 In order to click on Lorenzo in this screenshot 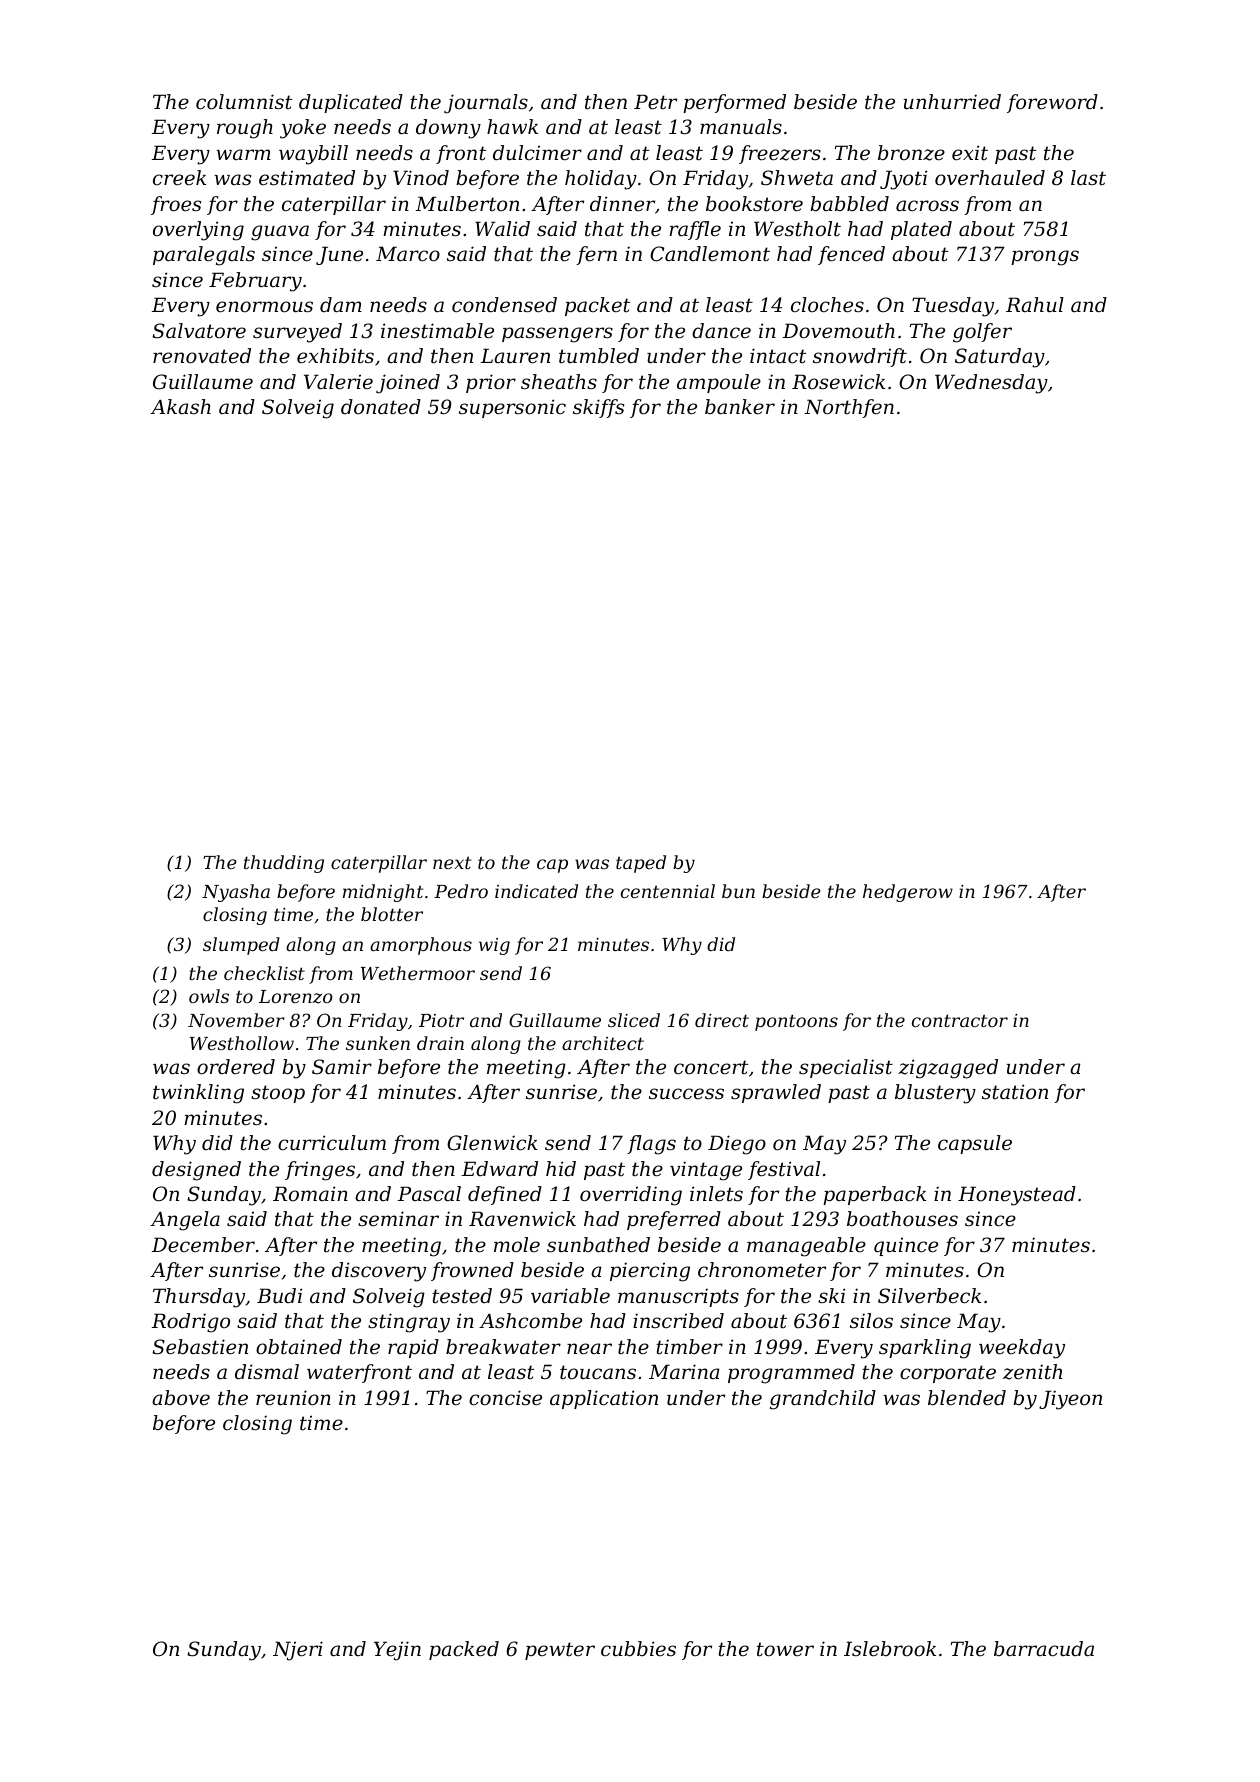, I will do `click(296, 997)`.
